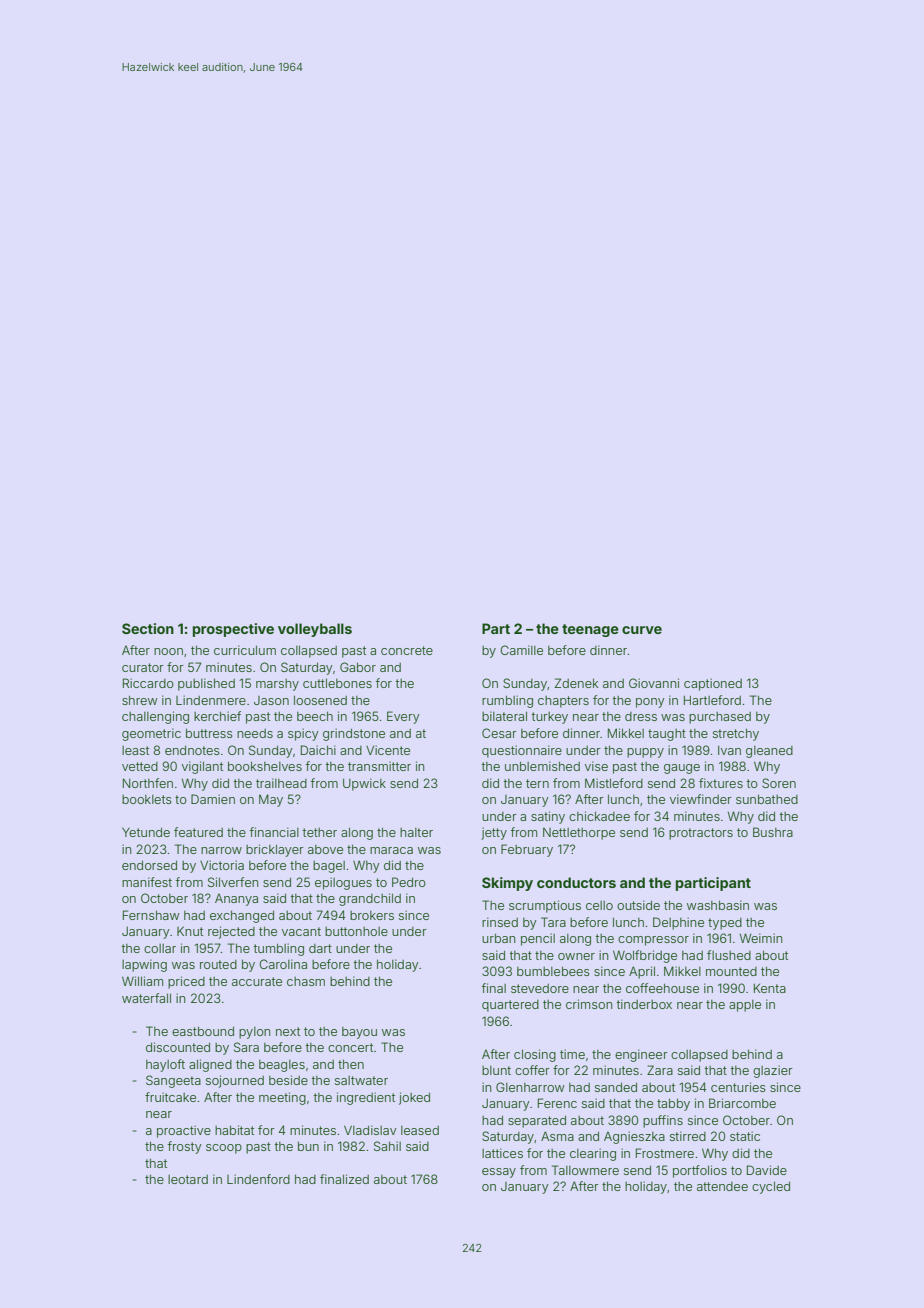 The image size is (924, 1308). I want to click on volleyballs, so click(315, 630).
